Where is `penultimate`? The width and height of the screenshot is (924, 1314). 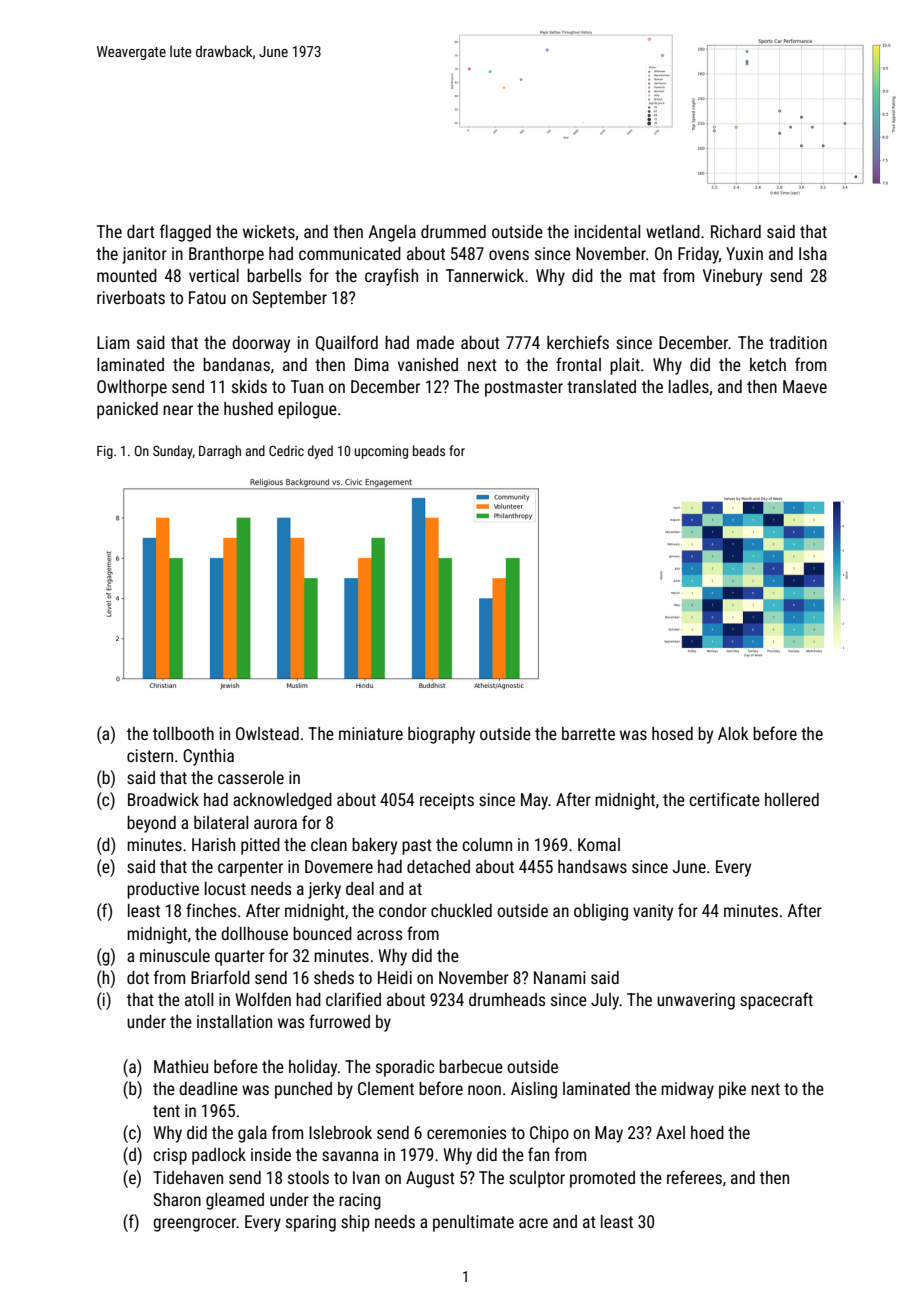 penultimate is located at coordinates (473, 1223).
